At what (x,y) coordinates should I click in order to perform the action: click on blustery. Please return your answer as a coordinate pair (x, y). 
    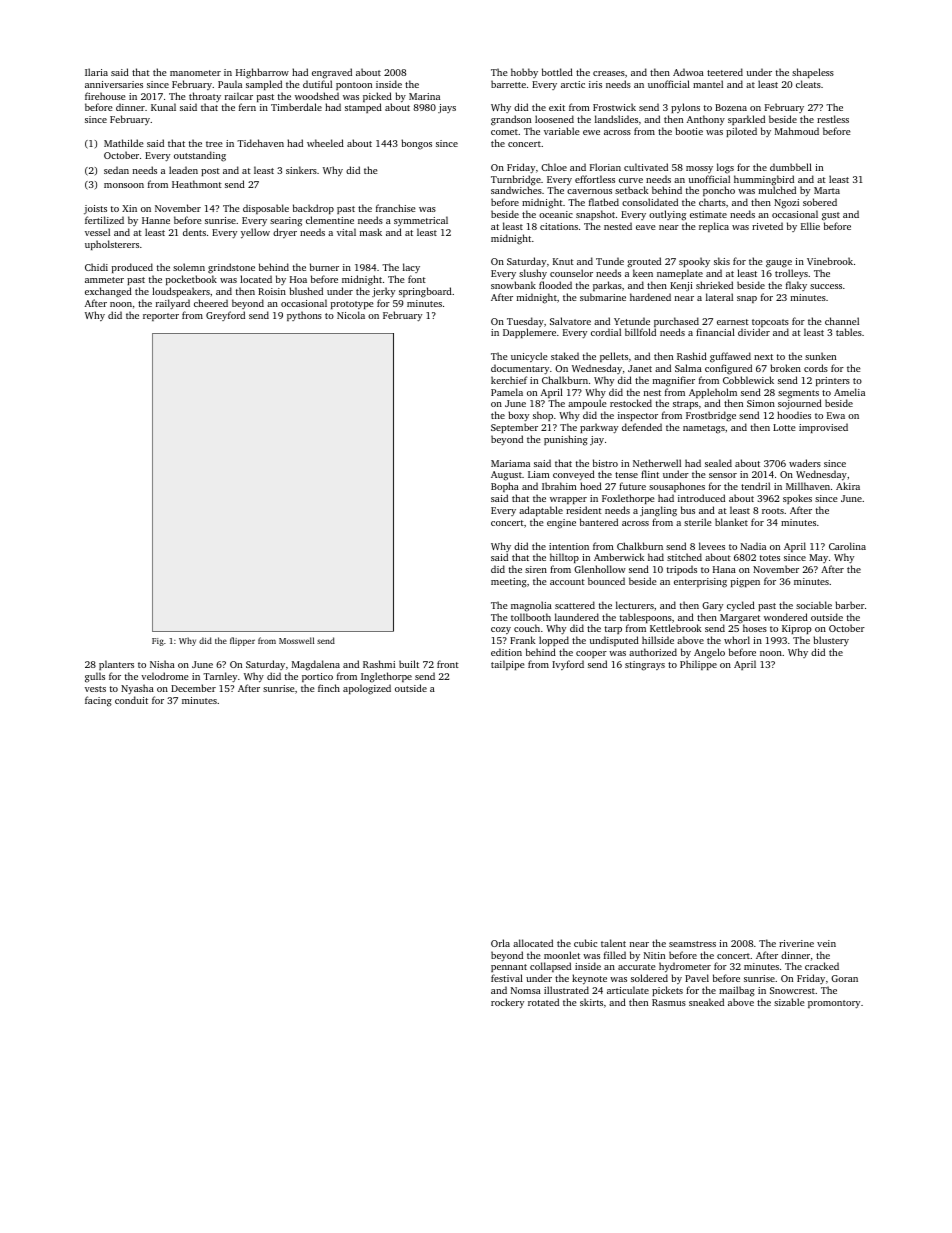
    Looking at the image, I should click on (831, 641).
